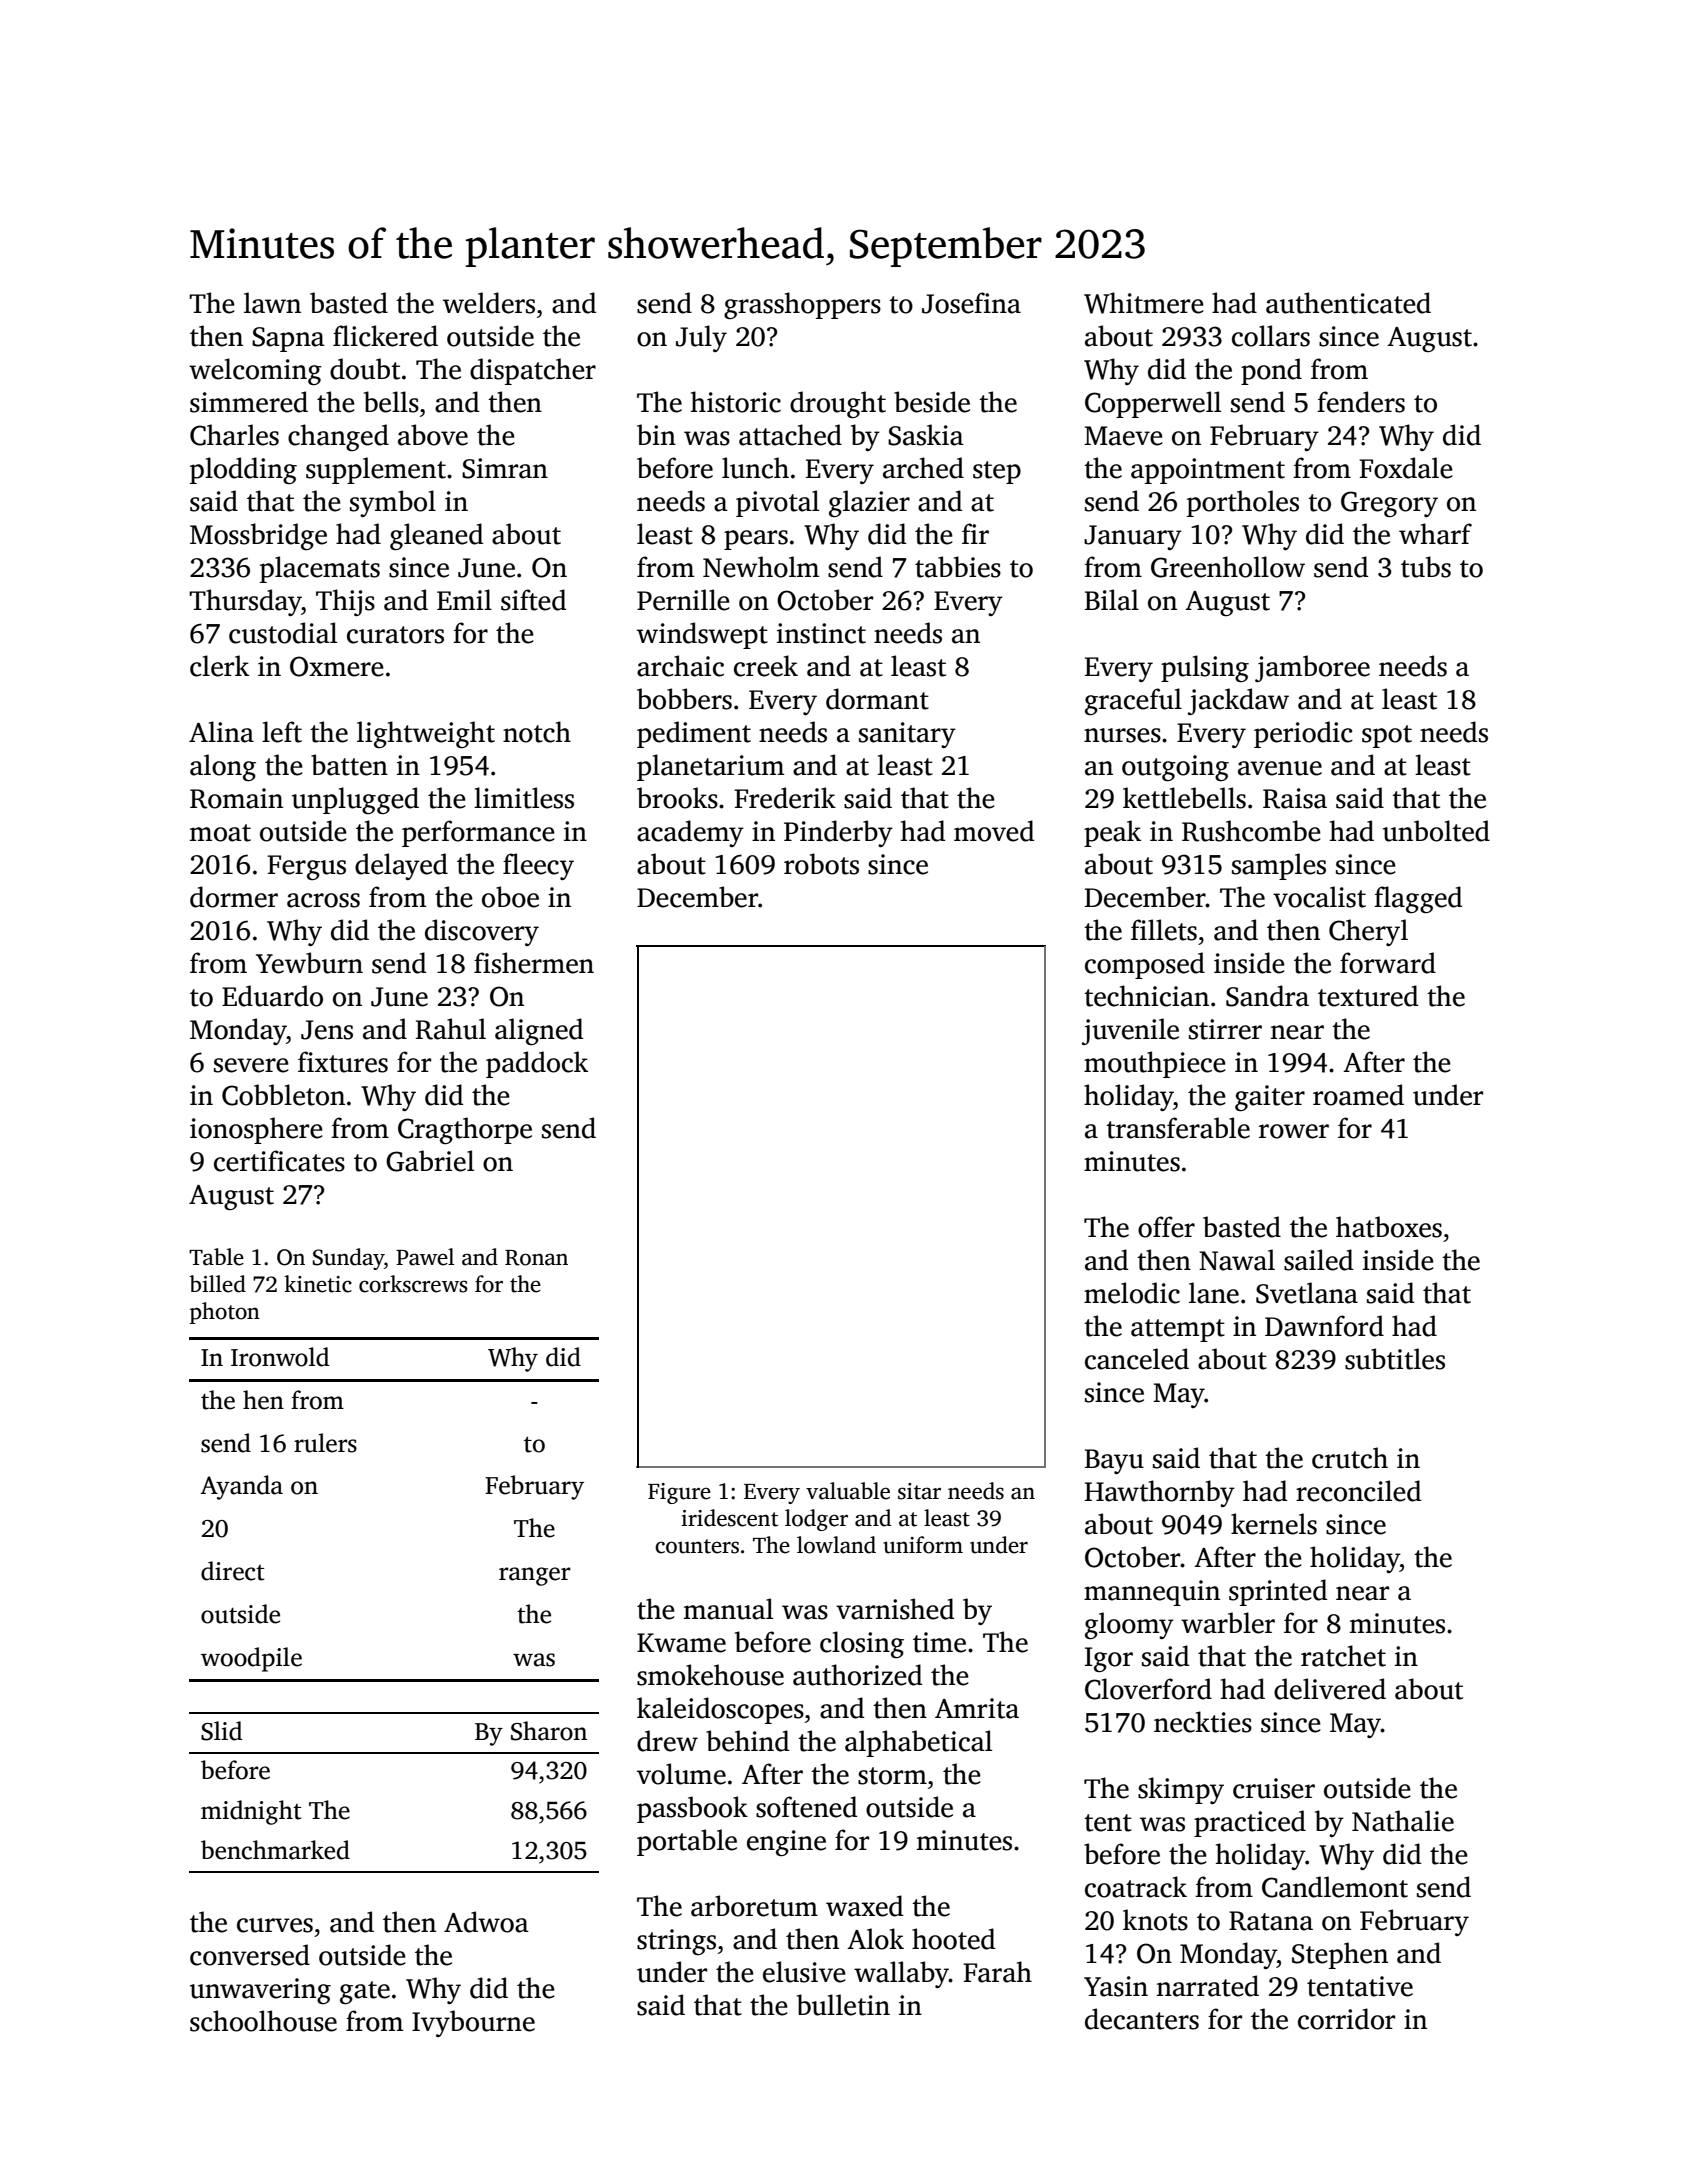  I want to click on Foxdale, so click(1406, 468).
